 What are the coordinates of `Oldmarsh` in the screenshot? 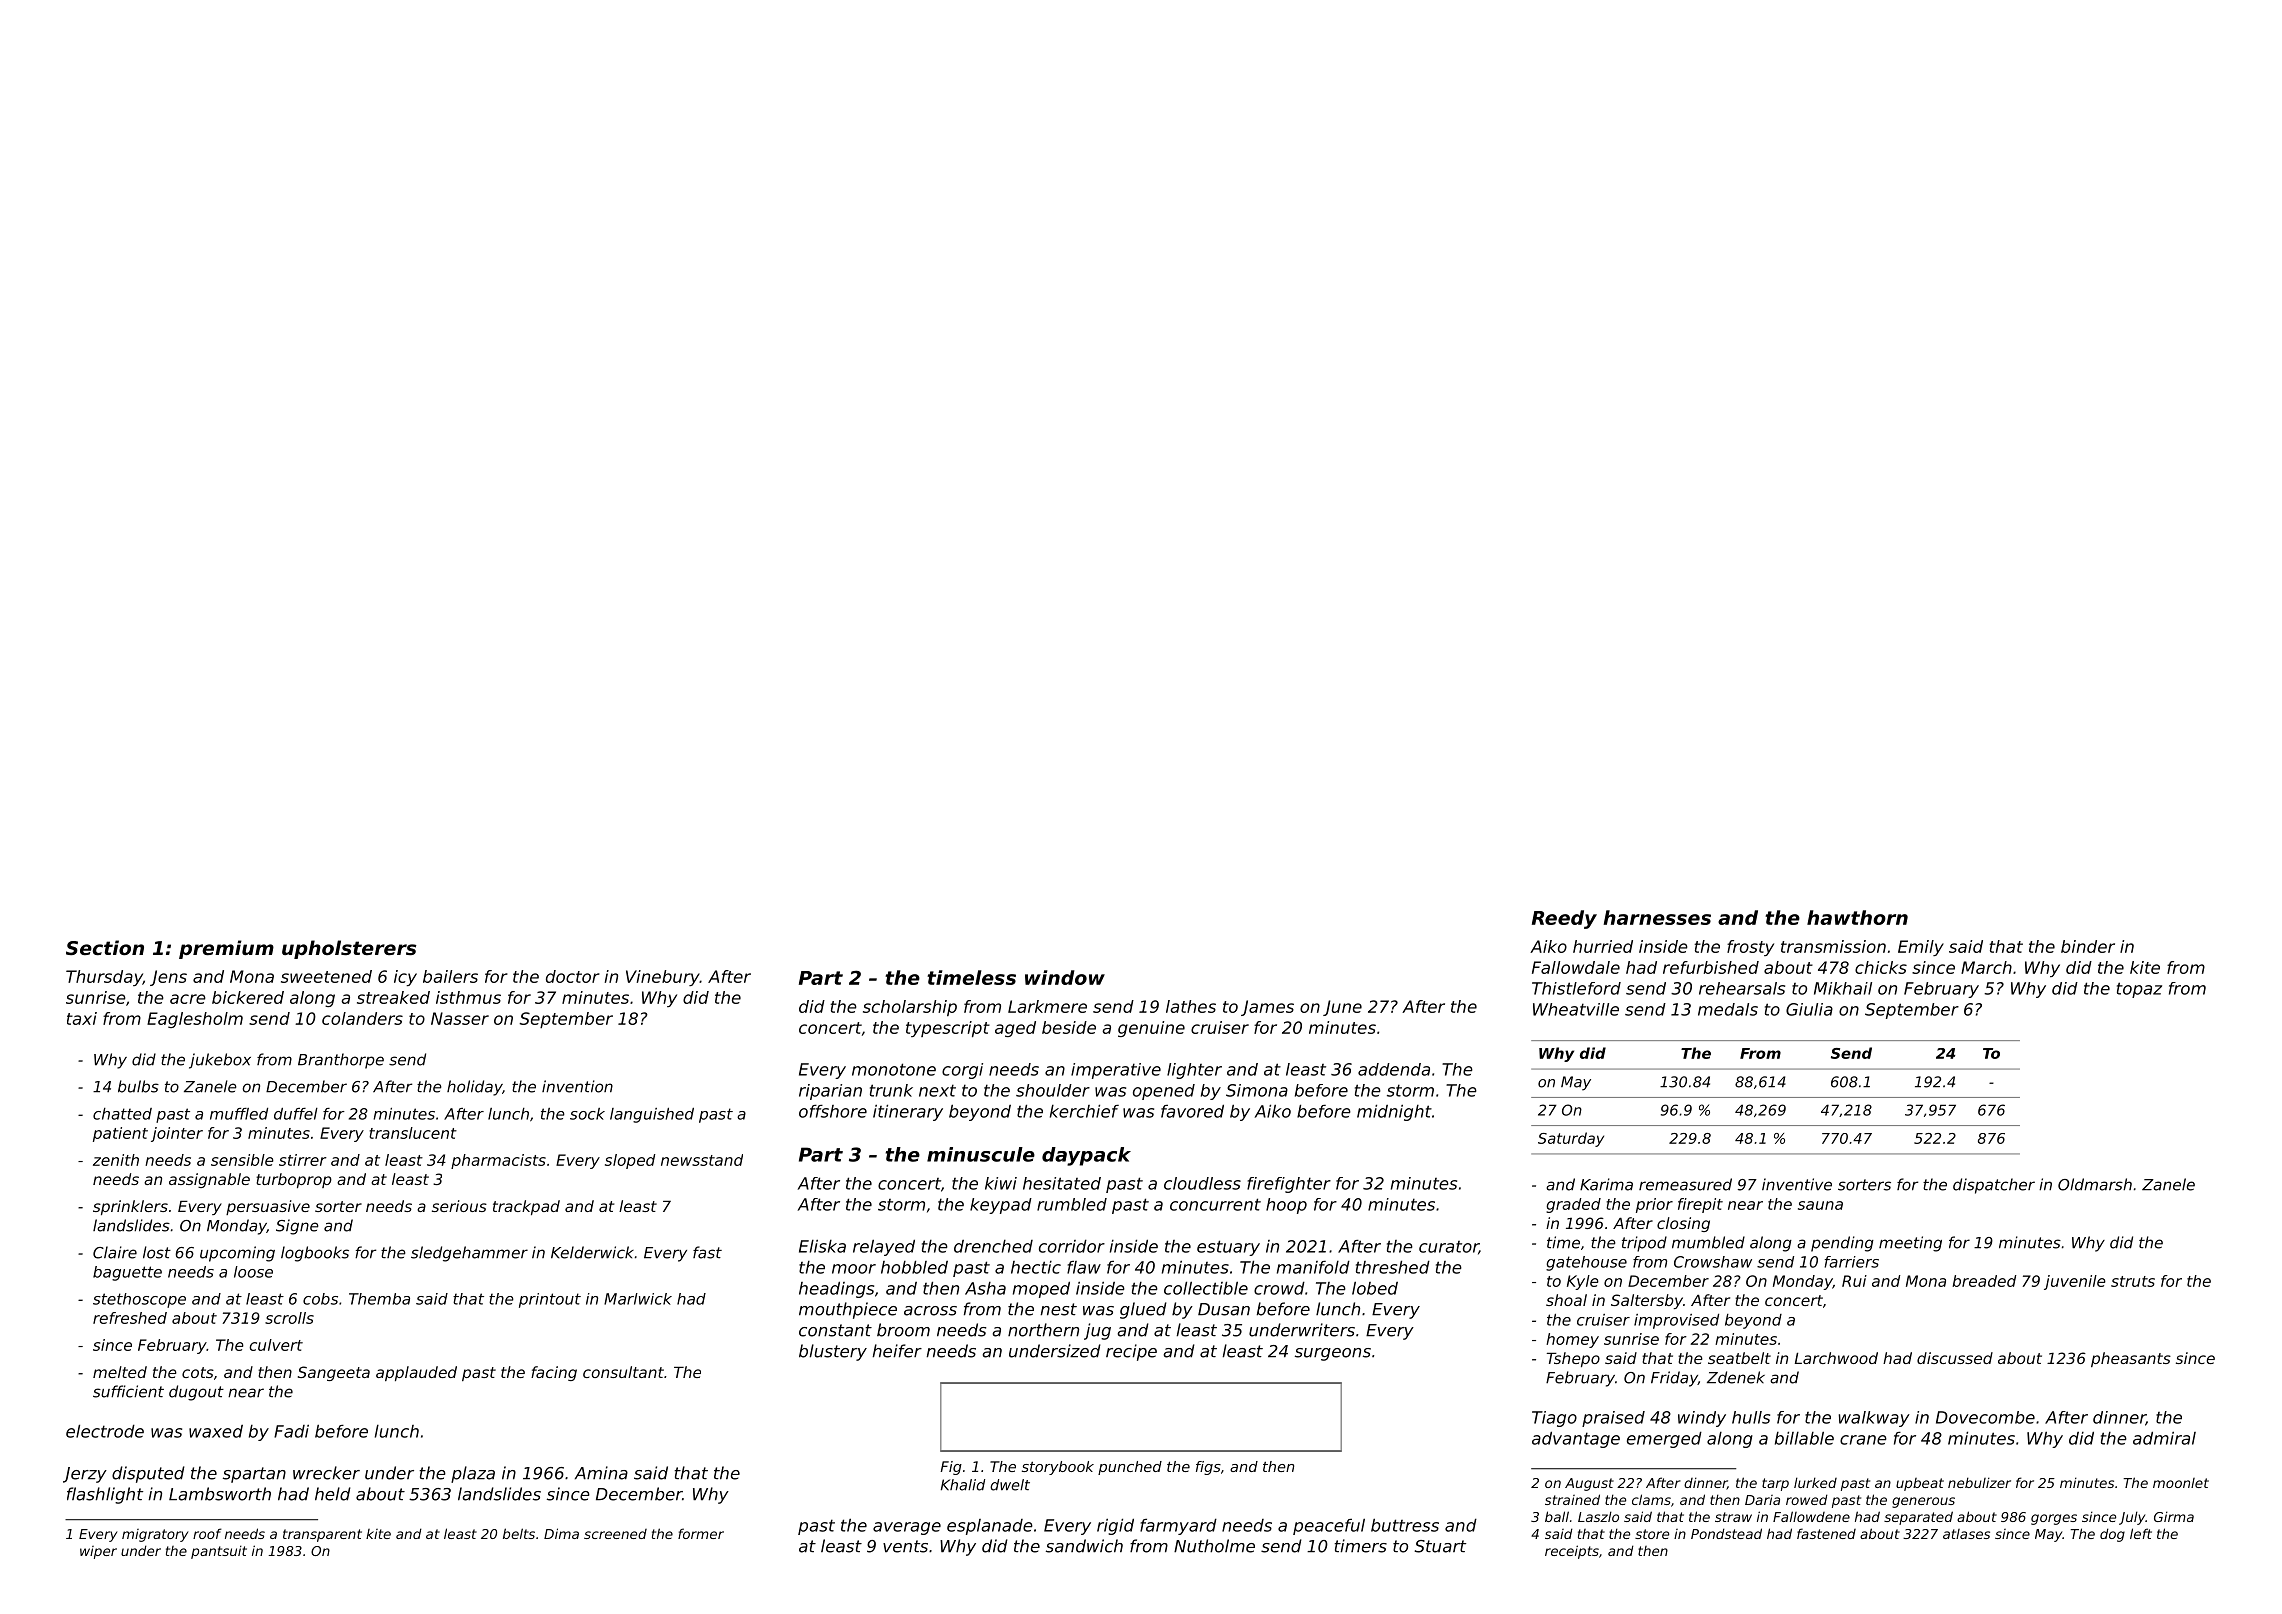 It's located at (2095, 1184).
